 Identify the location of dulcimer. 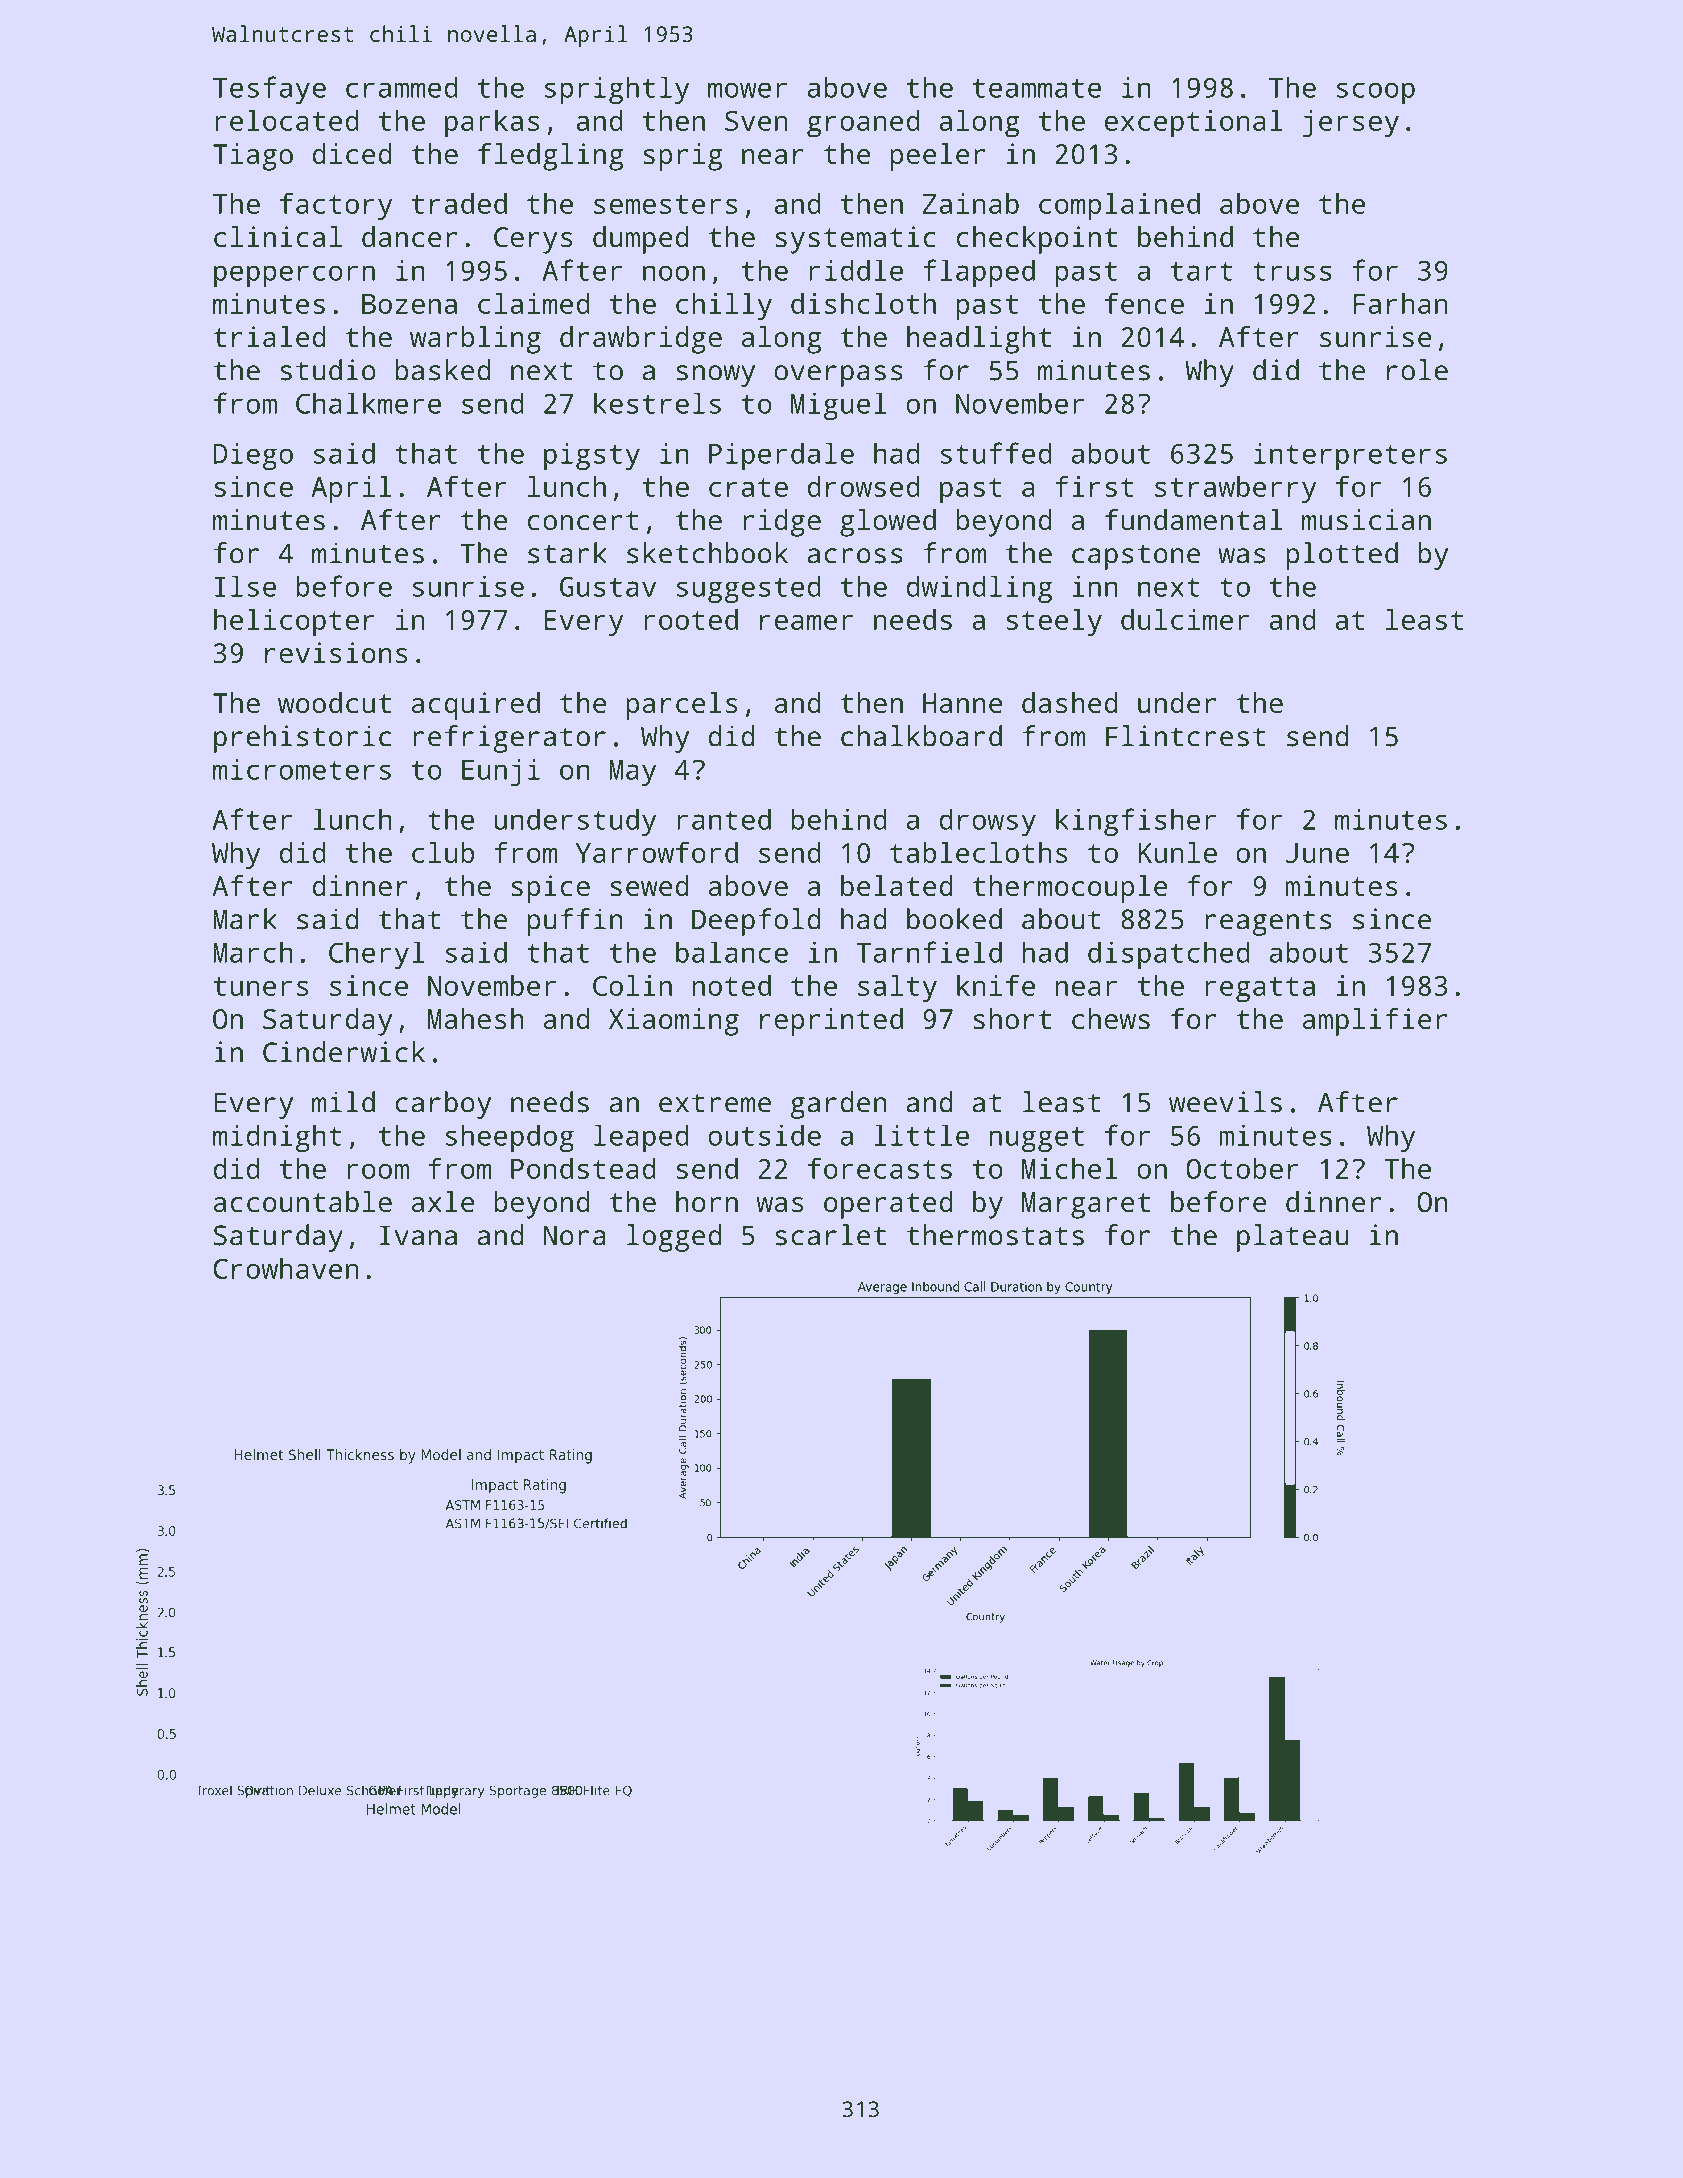
(1185, 619).
